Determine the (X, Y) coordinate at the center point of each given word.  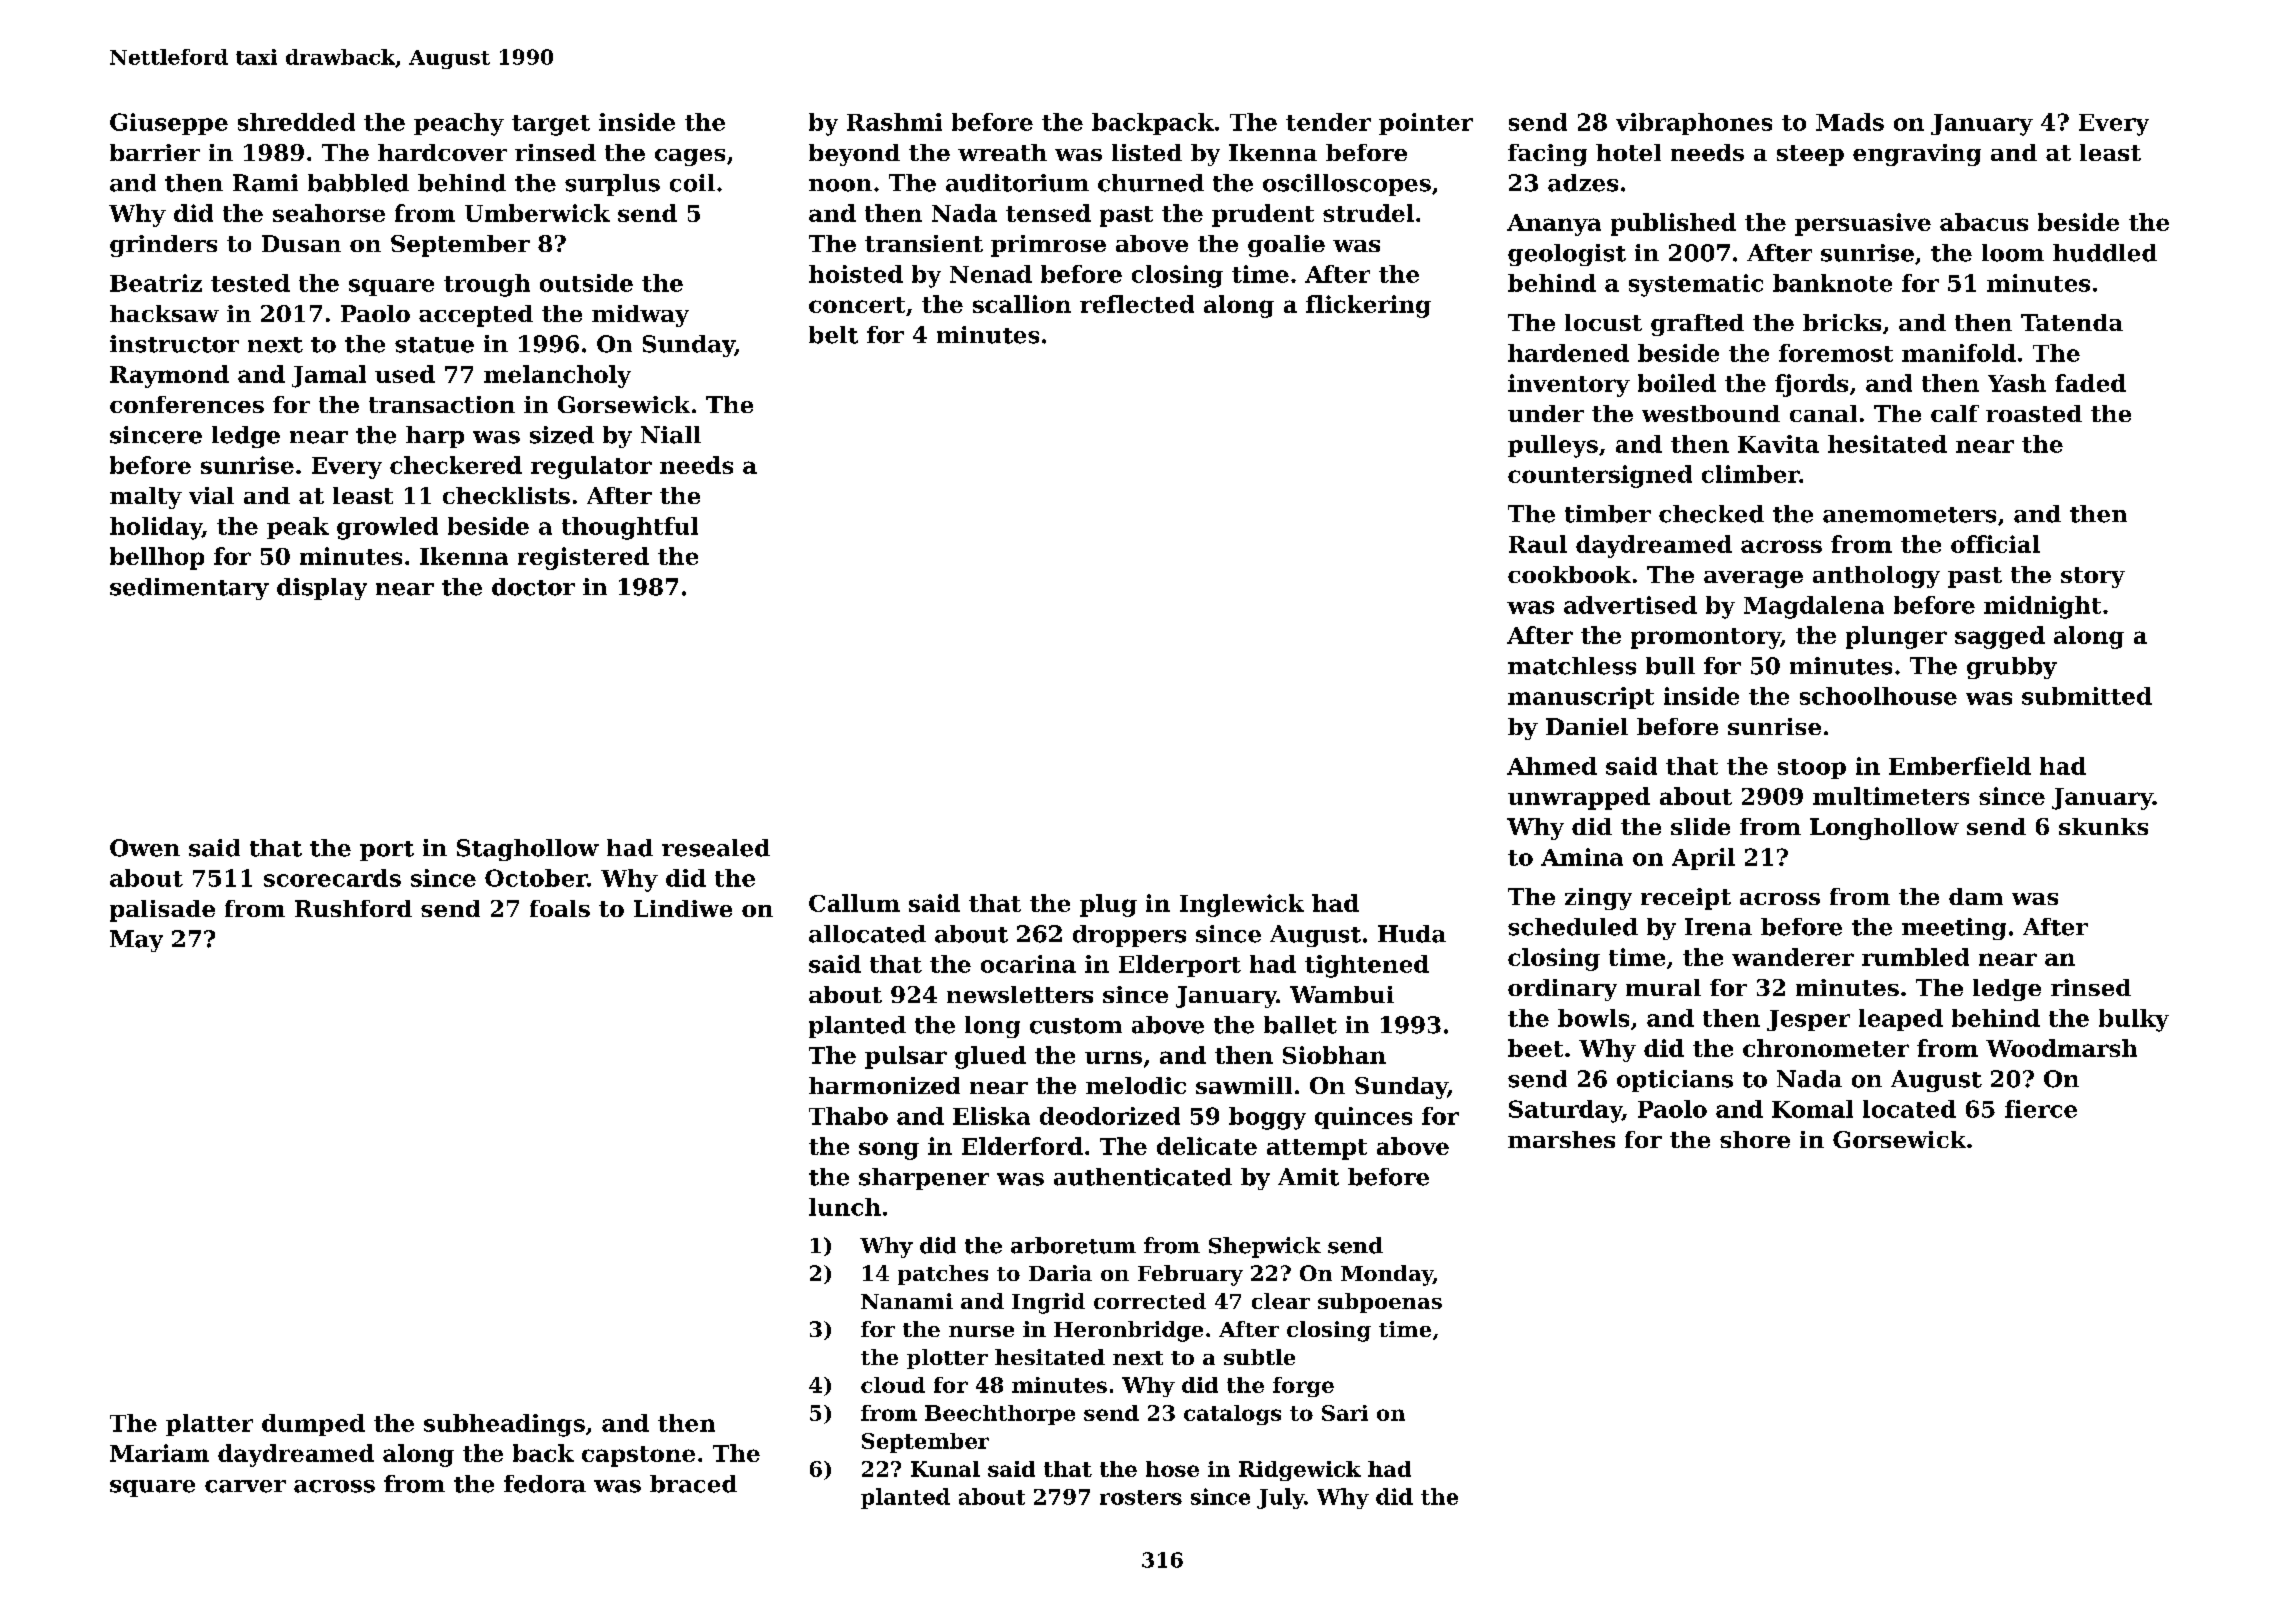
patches (943, 1275)
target (551, 125)
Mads (1850, 122)
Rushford (353, 908)
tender (1328, 122)
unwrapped (1579, 798)
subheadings (504, 1425)
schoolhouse (1878, 696)
